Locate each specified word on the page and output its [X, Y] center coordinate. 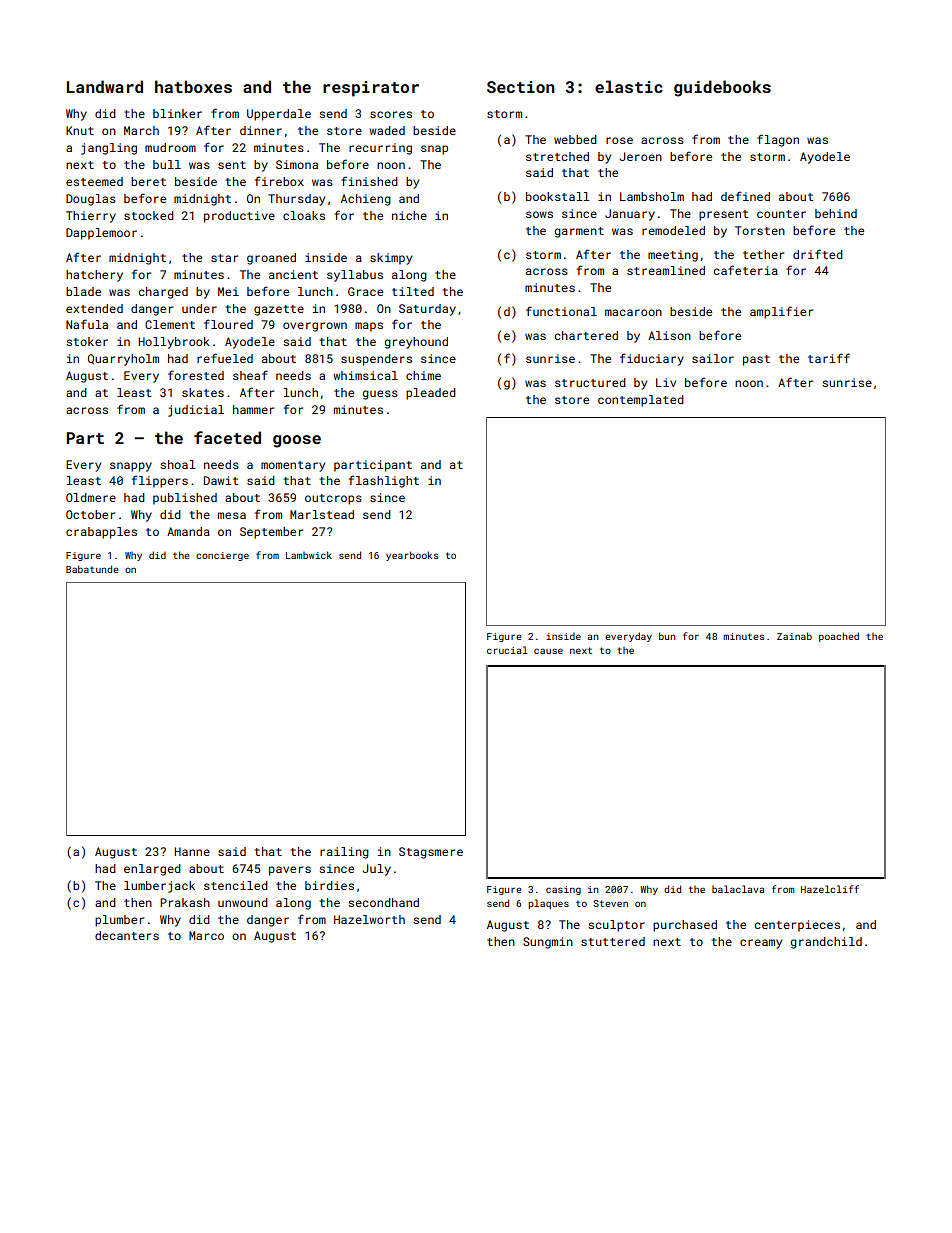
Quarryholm [123, 360]
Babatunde [92, 569]
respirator [371, 89]
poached [839, 637]
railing [344, 853]
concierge [222, 556]
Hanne [192, 851]
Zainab [794, 636]
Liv [666, 382]
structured [590, 382]
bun [667, 636]
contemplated [641, 401]
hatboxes [193, 86]
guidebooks [722, 88]
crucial [507, 650]
